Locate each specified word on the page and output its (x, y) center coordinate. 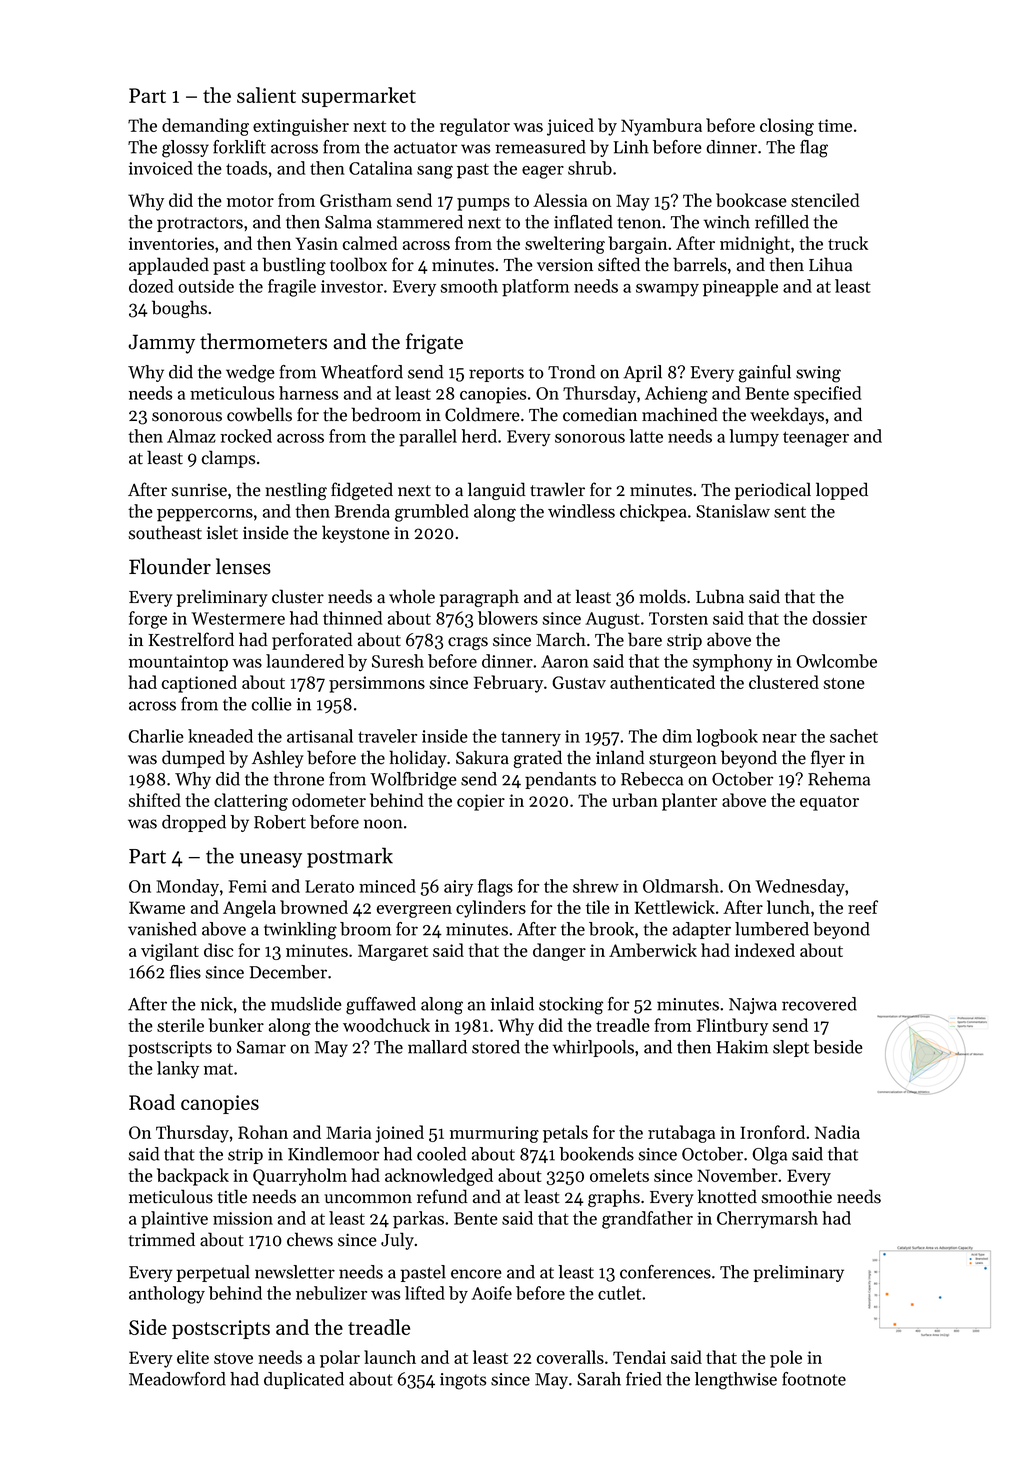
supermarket (359, 97)
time (835, 125)
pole (786, 1359)
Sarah (599, 1379)
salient (266, 95)
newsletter (295, 1272)
